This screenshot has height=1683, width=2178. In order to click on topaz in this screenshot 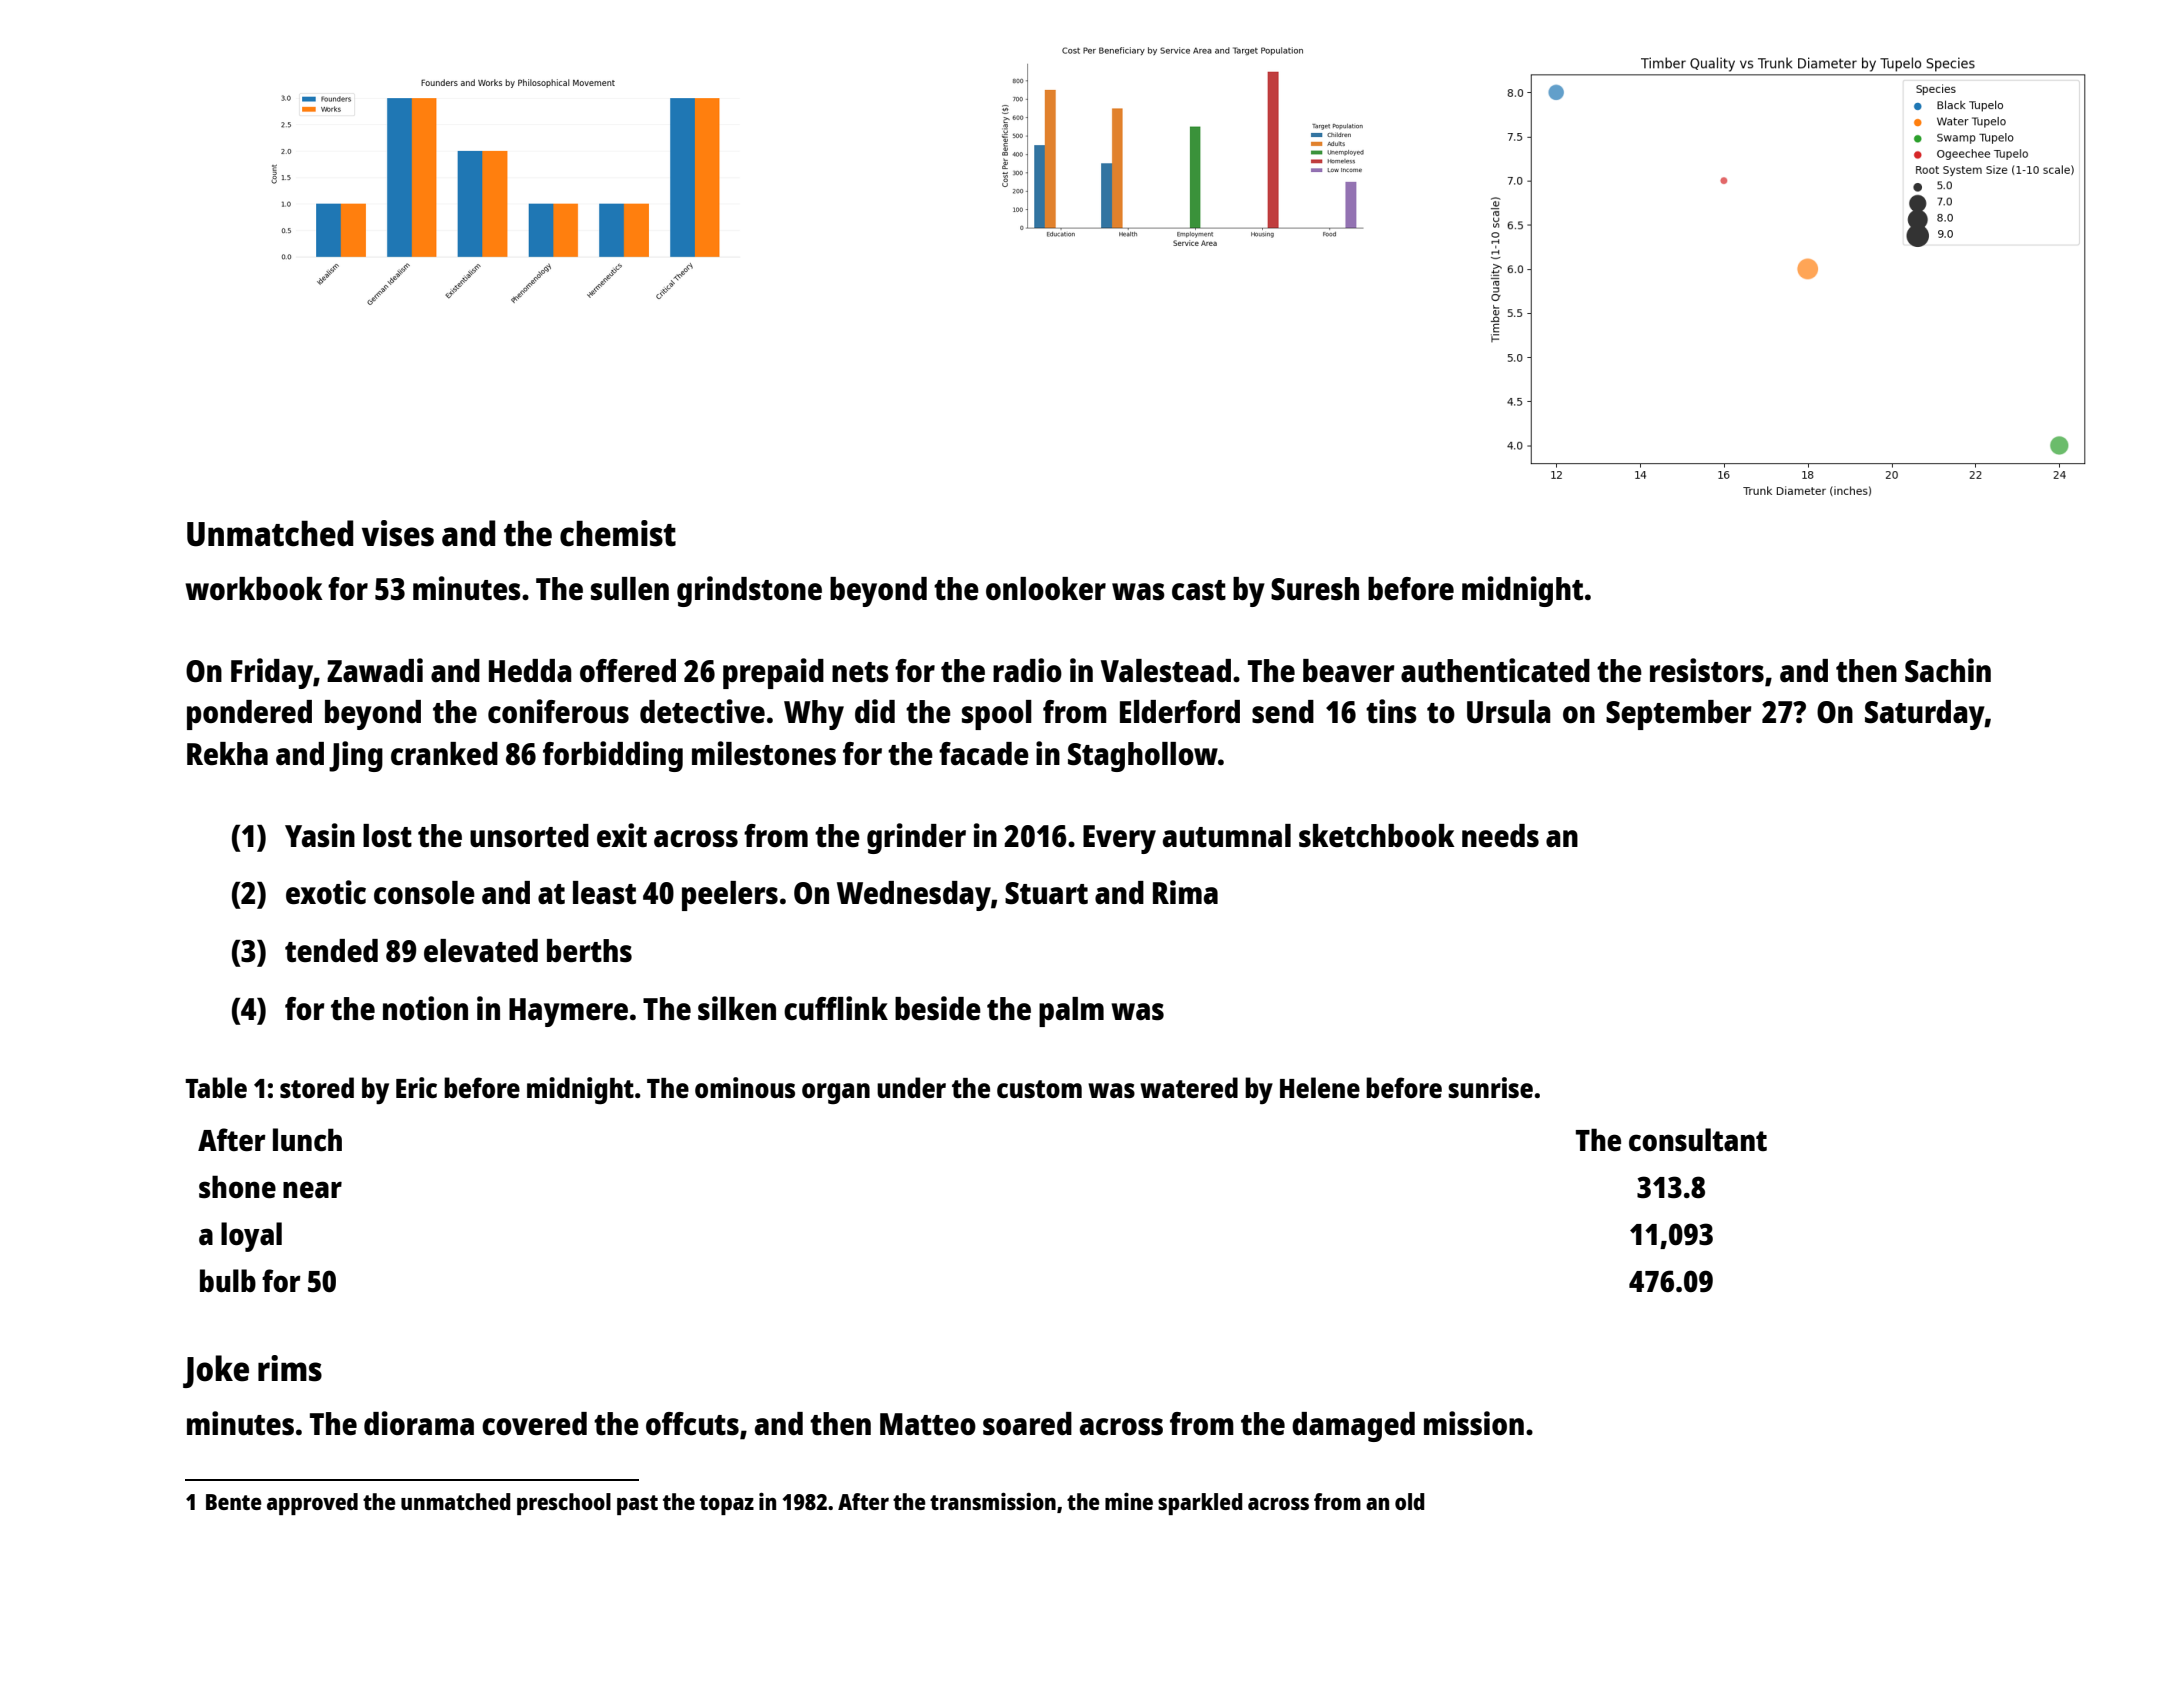, I will do `click(727, 1505)`.
